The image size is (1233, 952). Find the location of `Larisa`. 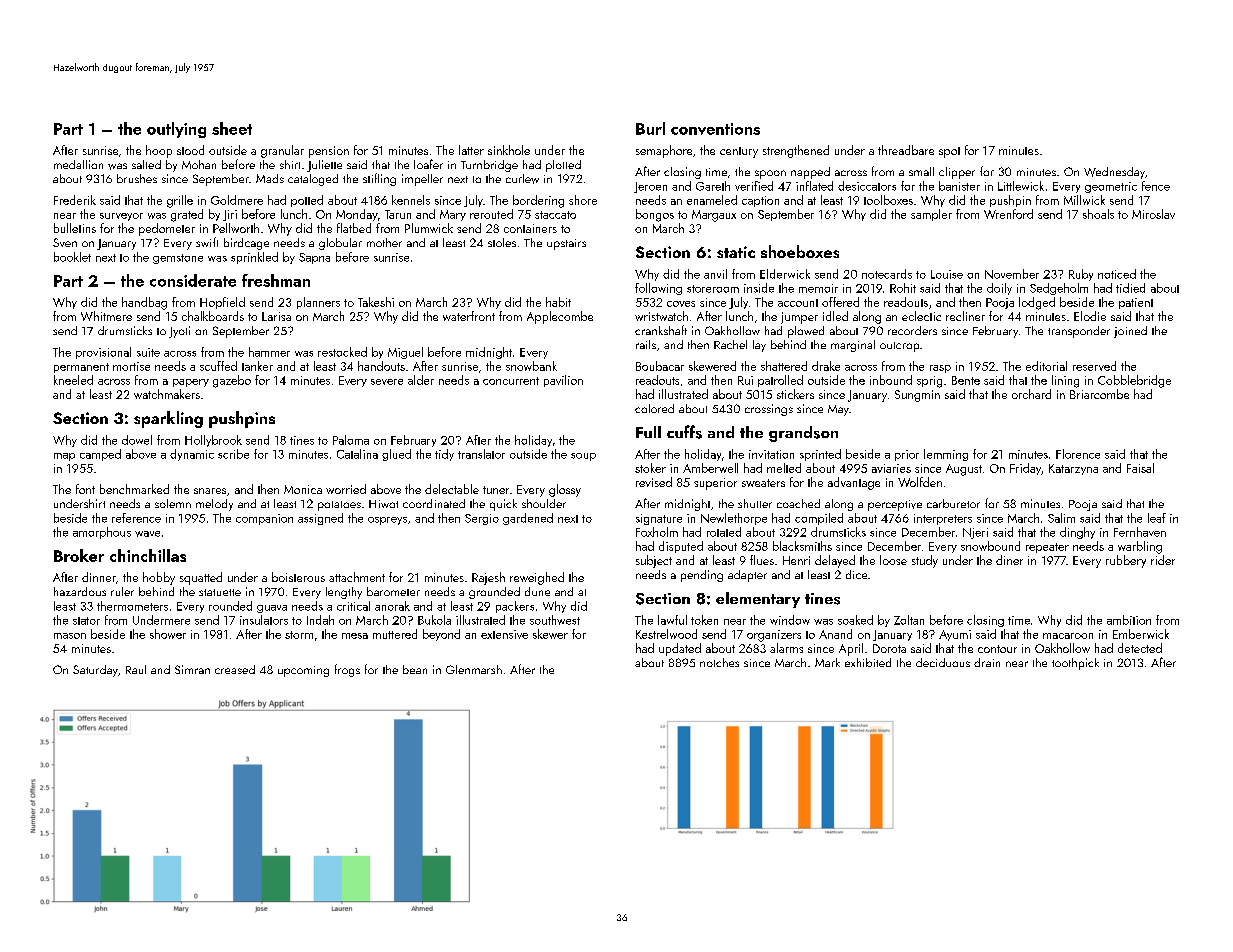

Larisa is located at coordinates (276, 316).
